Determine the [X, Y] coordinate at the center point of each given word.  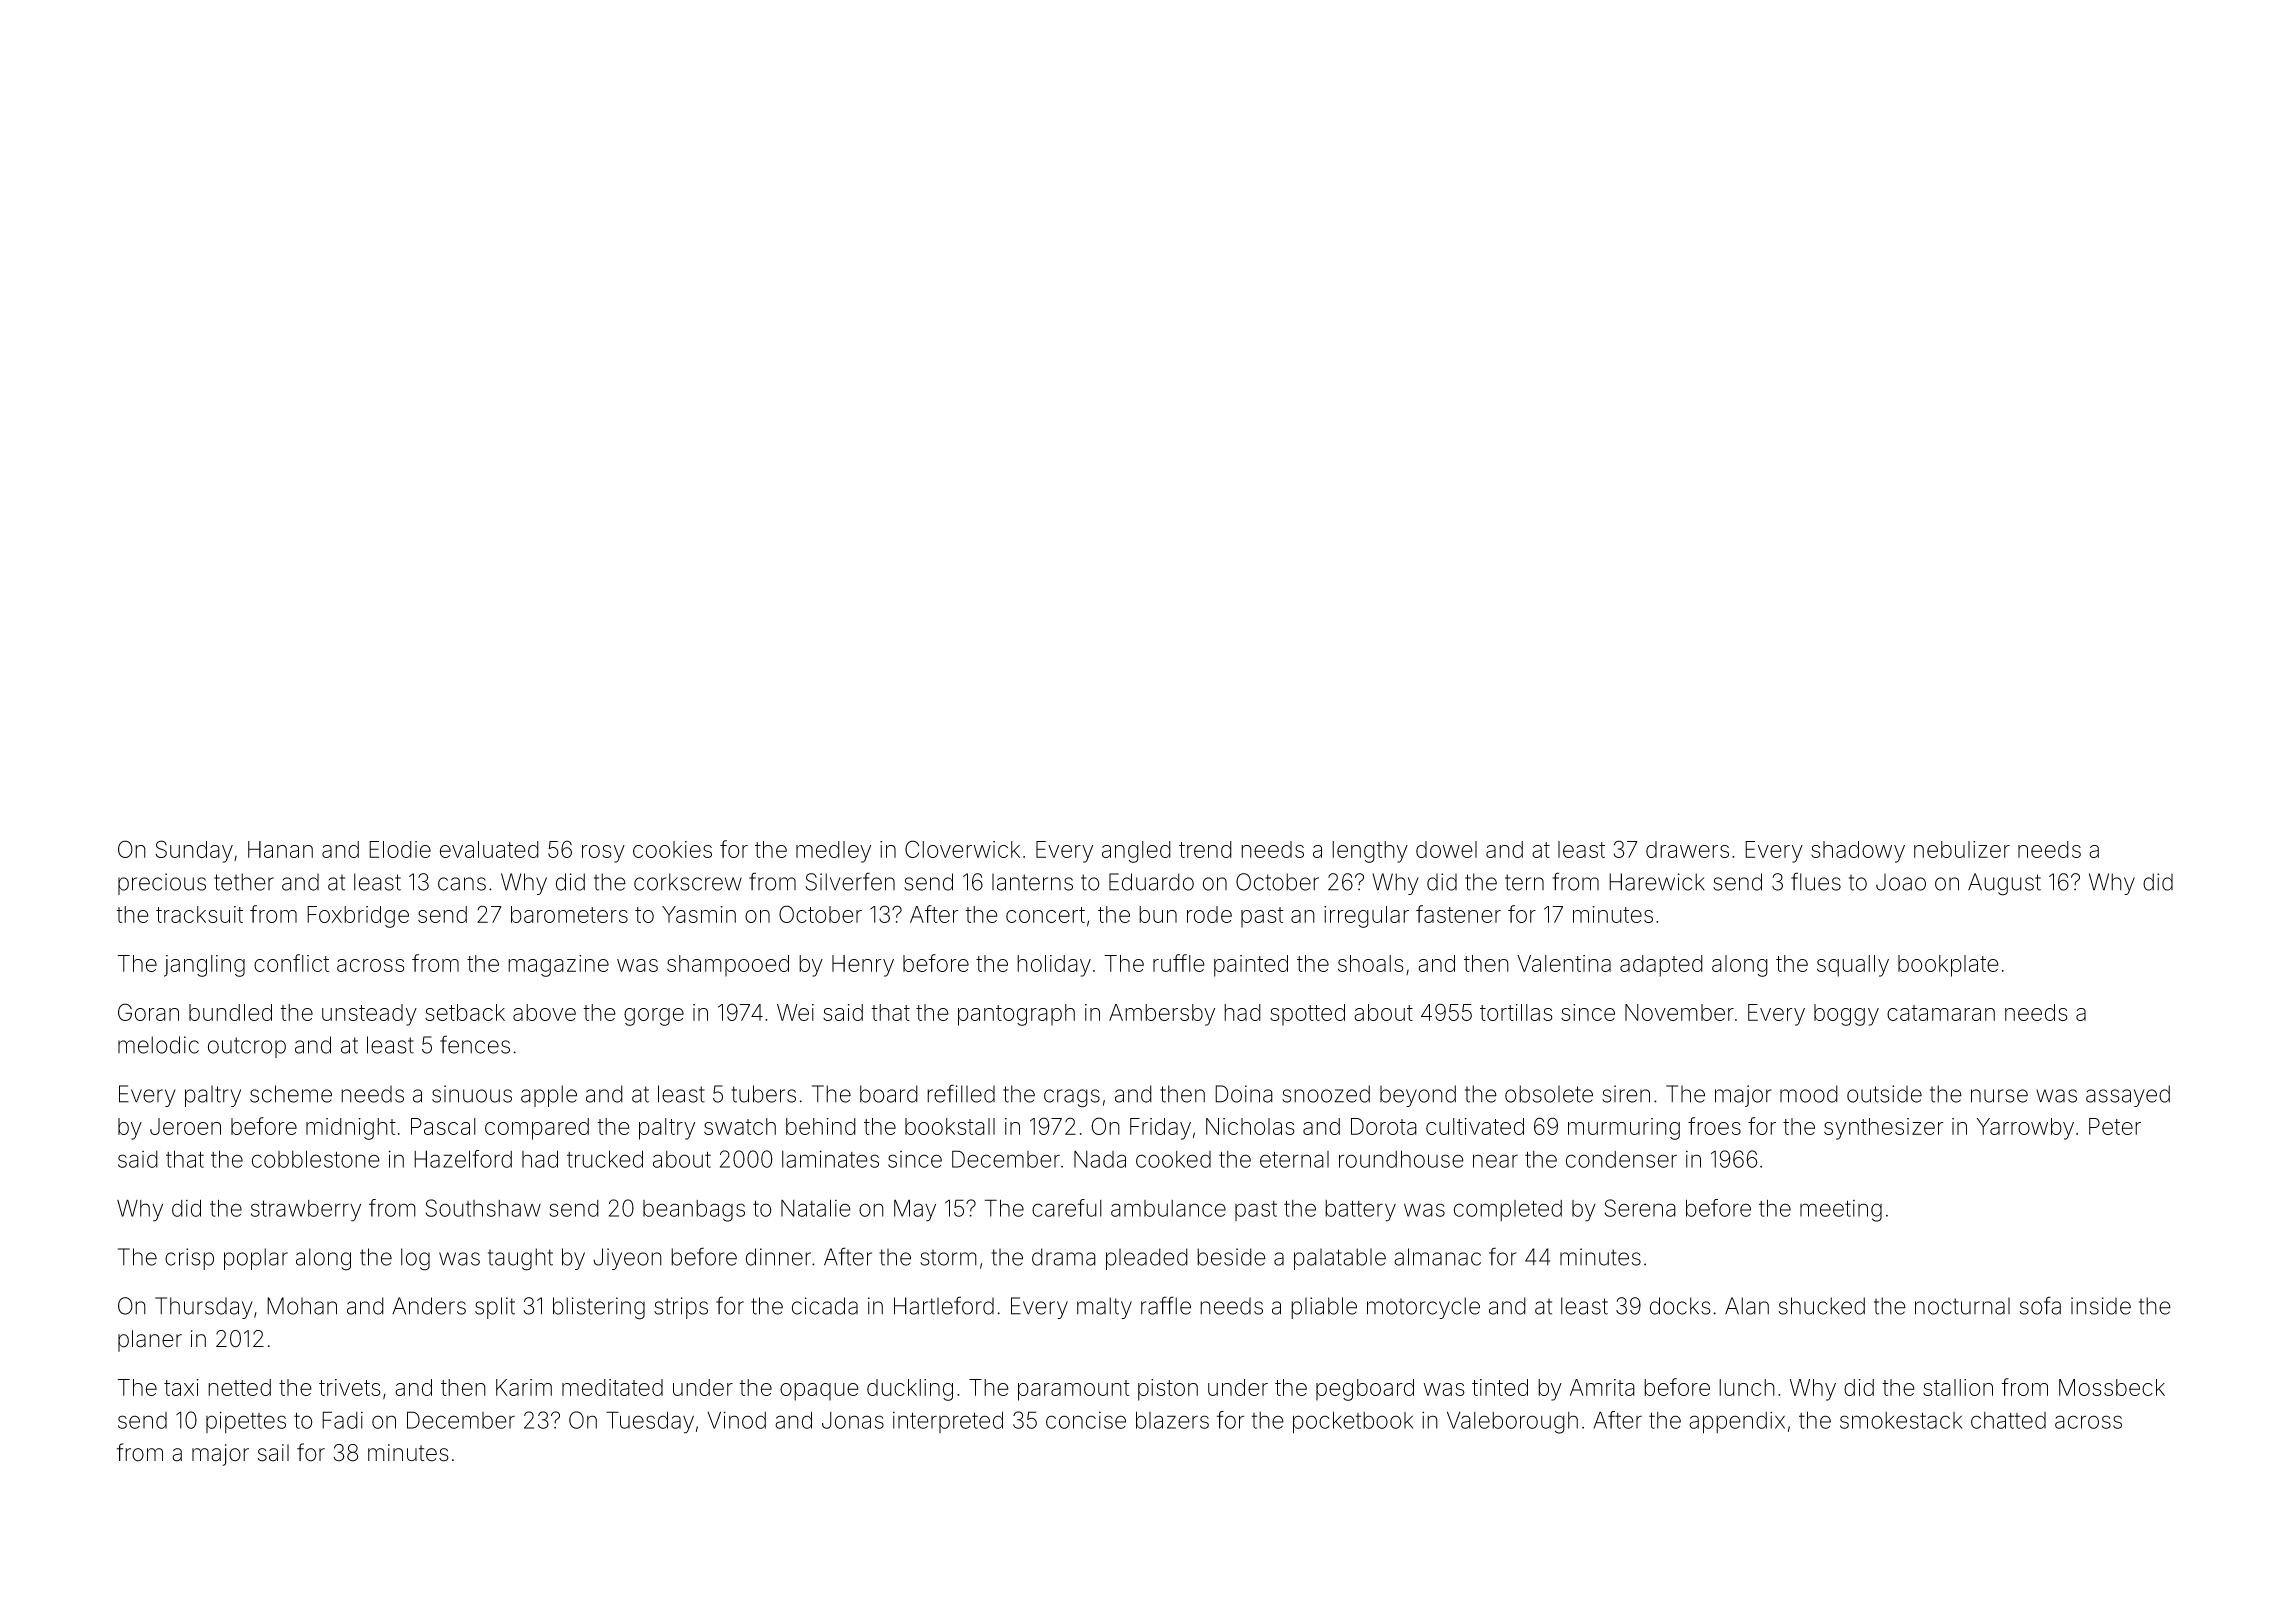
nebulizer [1962, 849]
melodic [158, 1045]
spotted [1307, 1015]
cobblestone [316, 1159]
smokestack [1901, 1420]
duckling [910, 1390]
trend [1205, 849]
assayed [2128, 1096]
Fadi [342, 1420]
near [1495, 1161]
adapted [1661, 966]
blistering [599, 1308]
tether [244, 882]
